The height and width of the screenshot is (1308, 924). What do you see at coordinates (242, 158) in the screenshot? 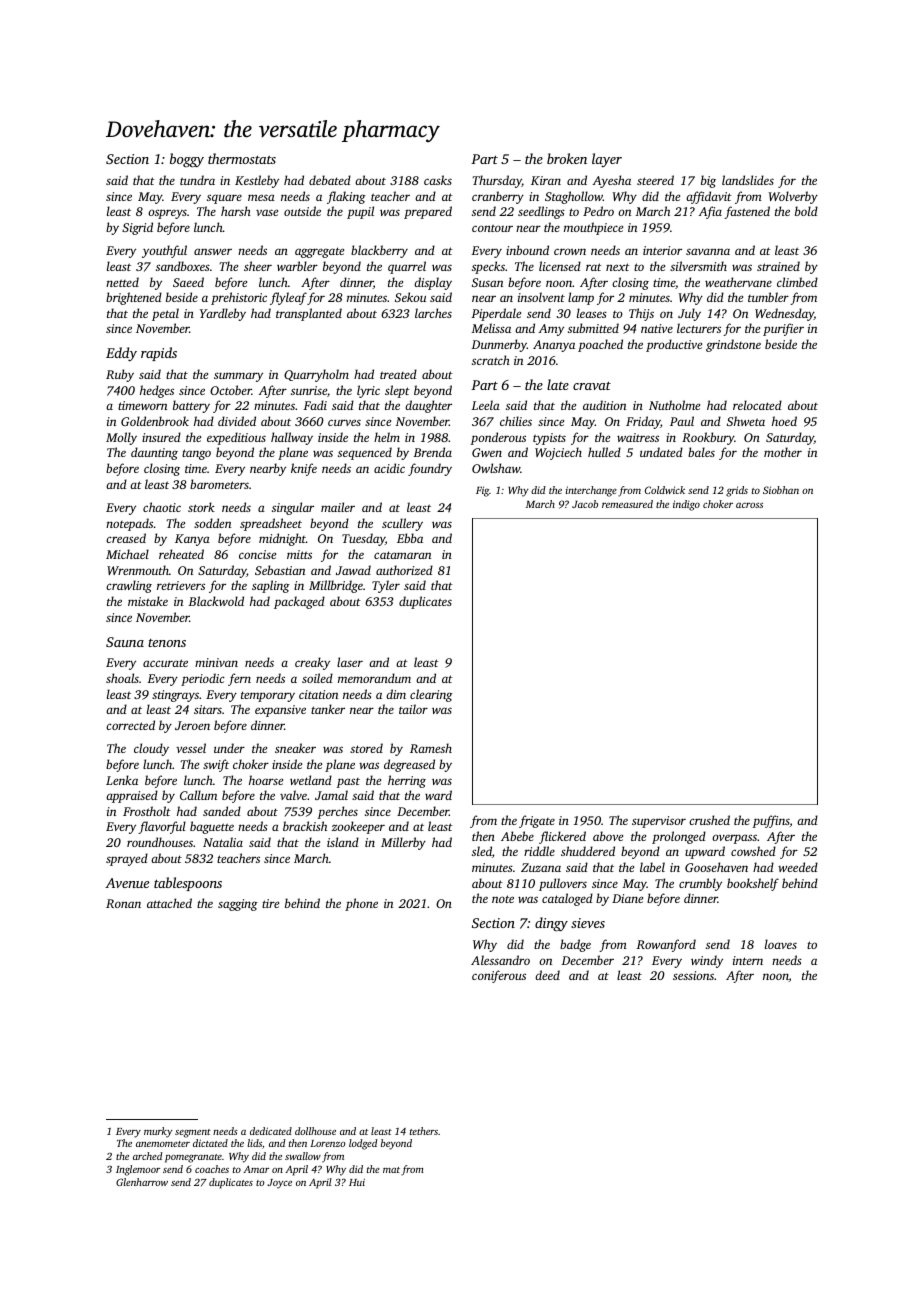
I see `thermostats` at bounding box center [242, 158].
